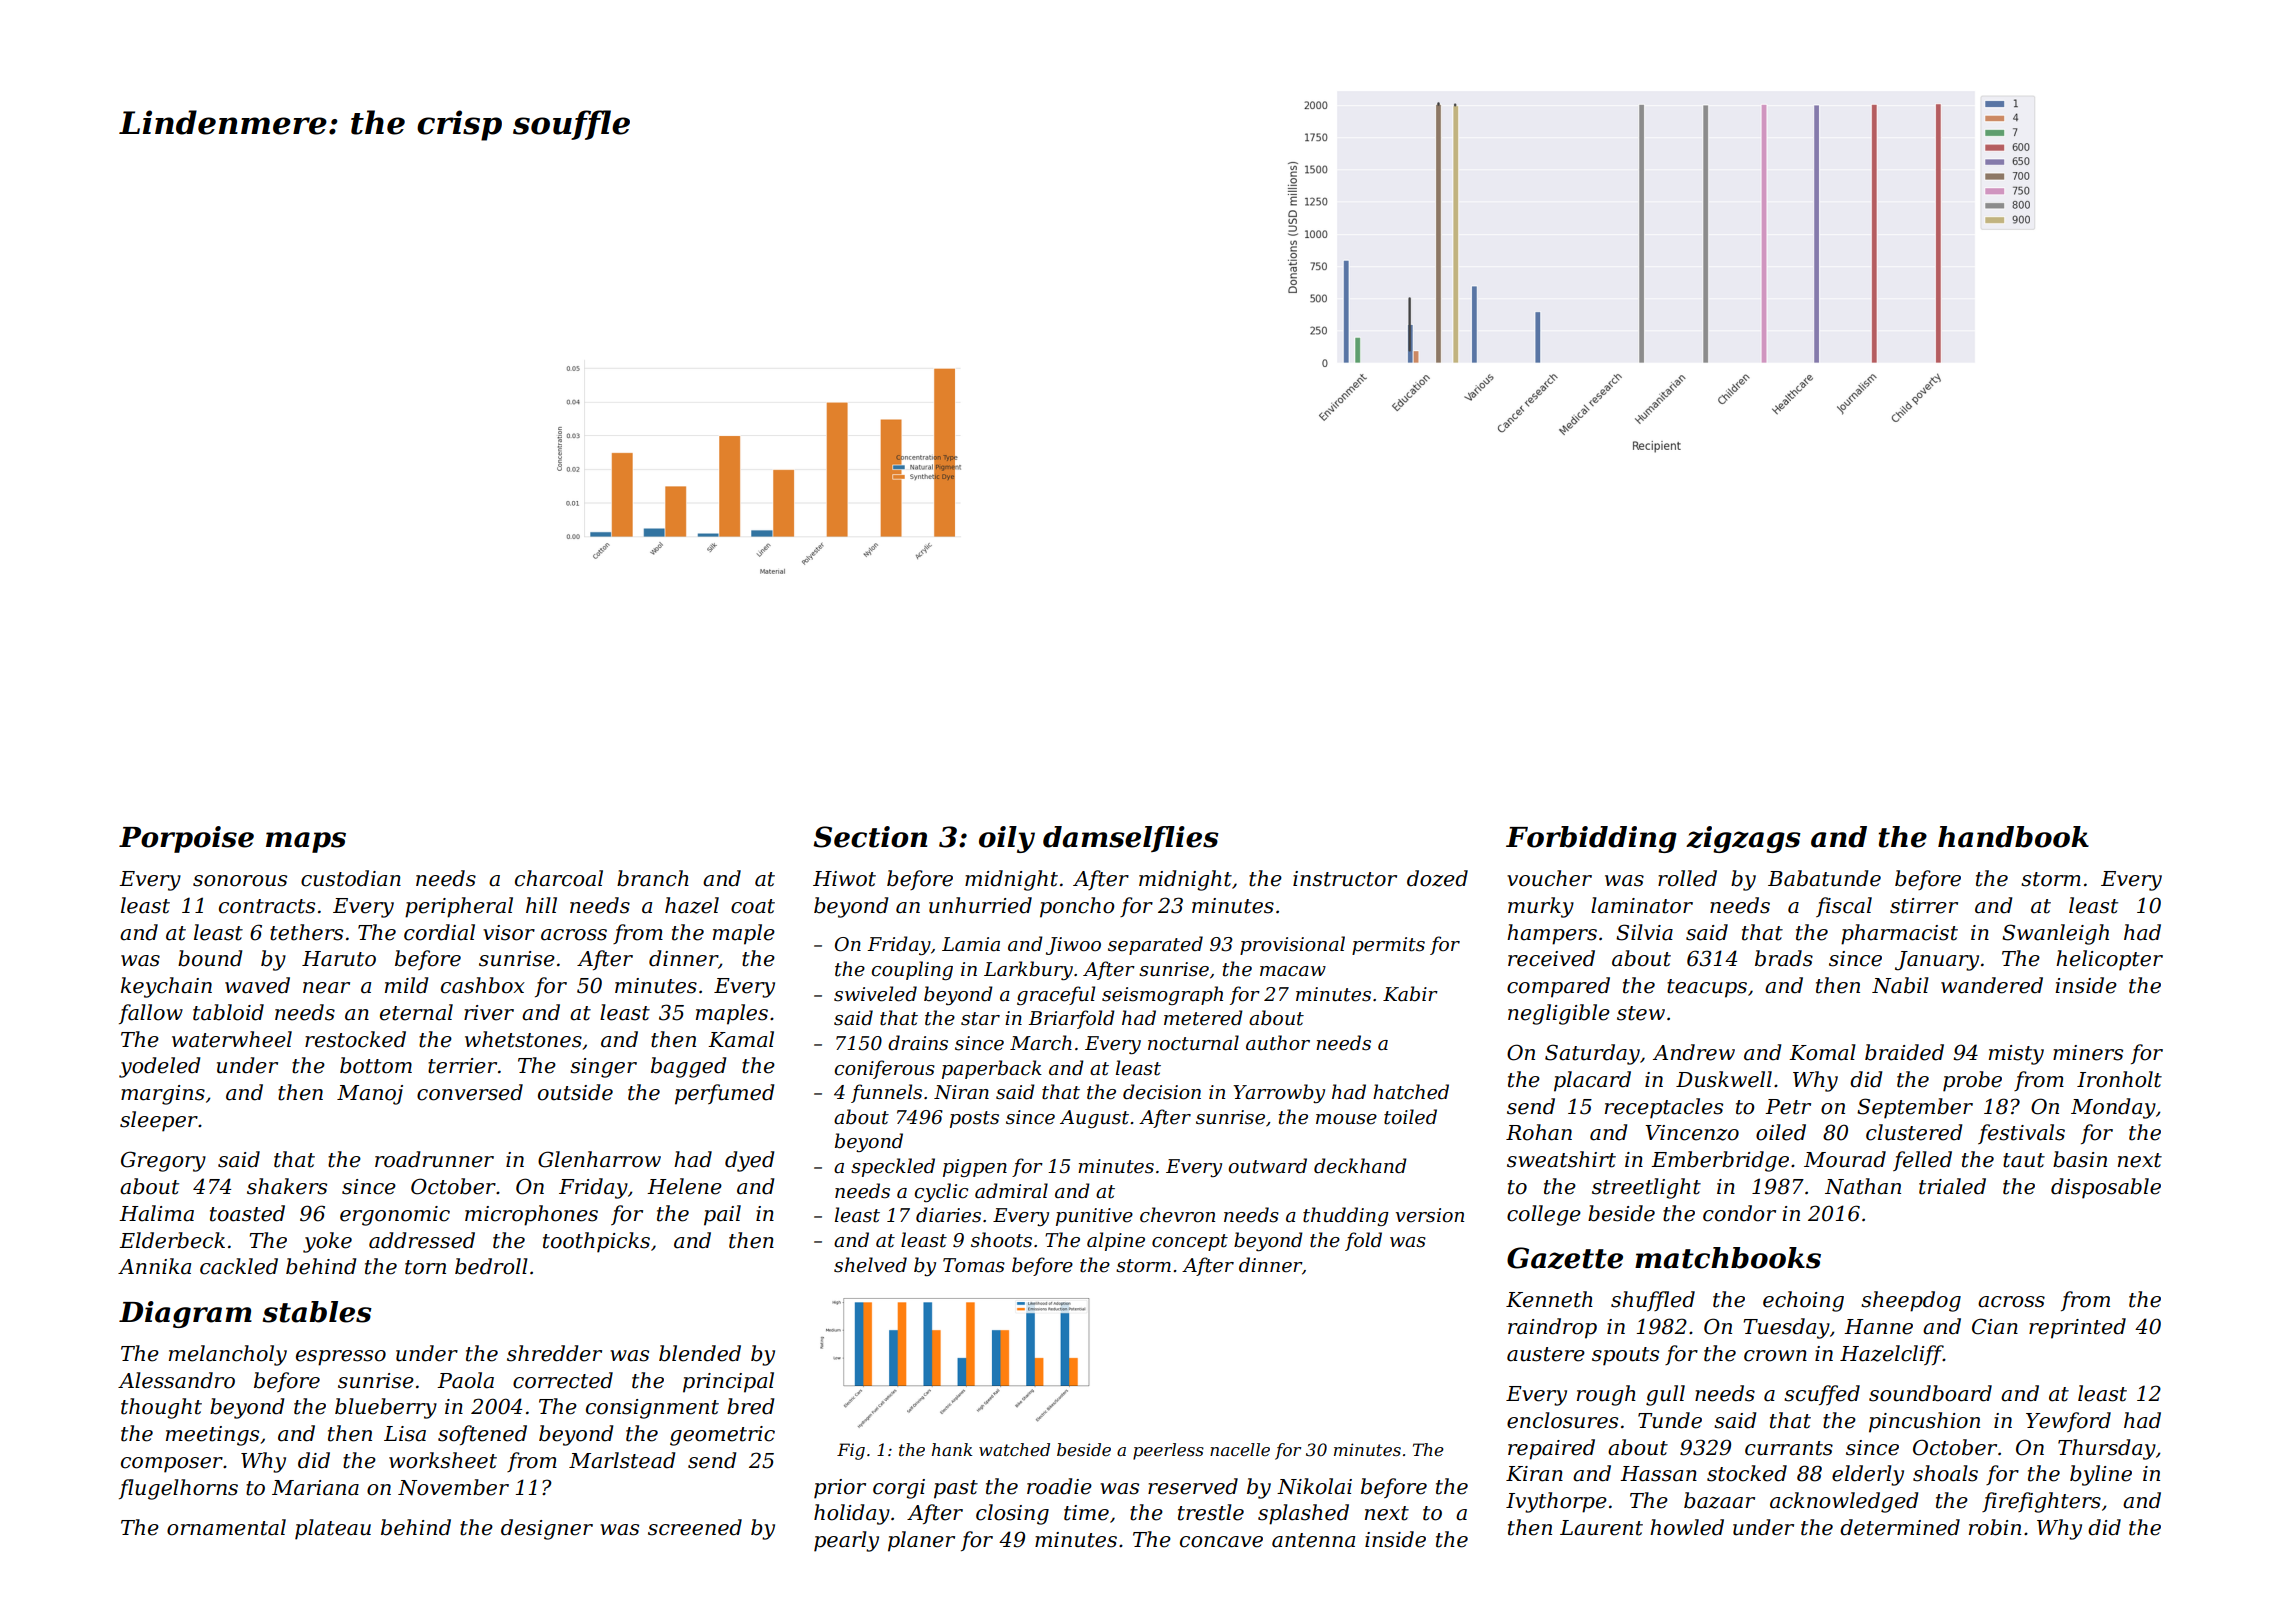  Describe the element at coordinates (267, 906) in the document. I see `contracts` at that location.
